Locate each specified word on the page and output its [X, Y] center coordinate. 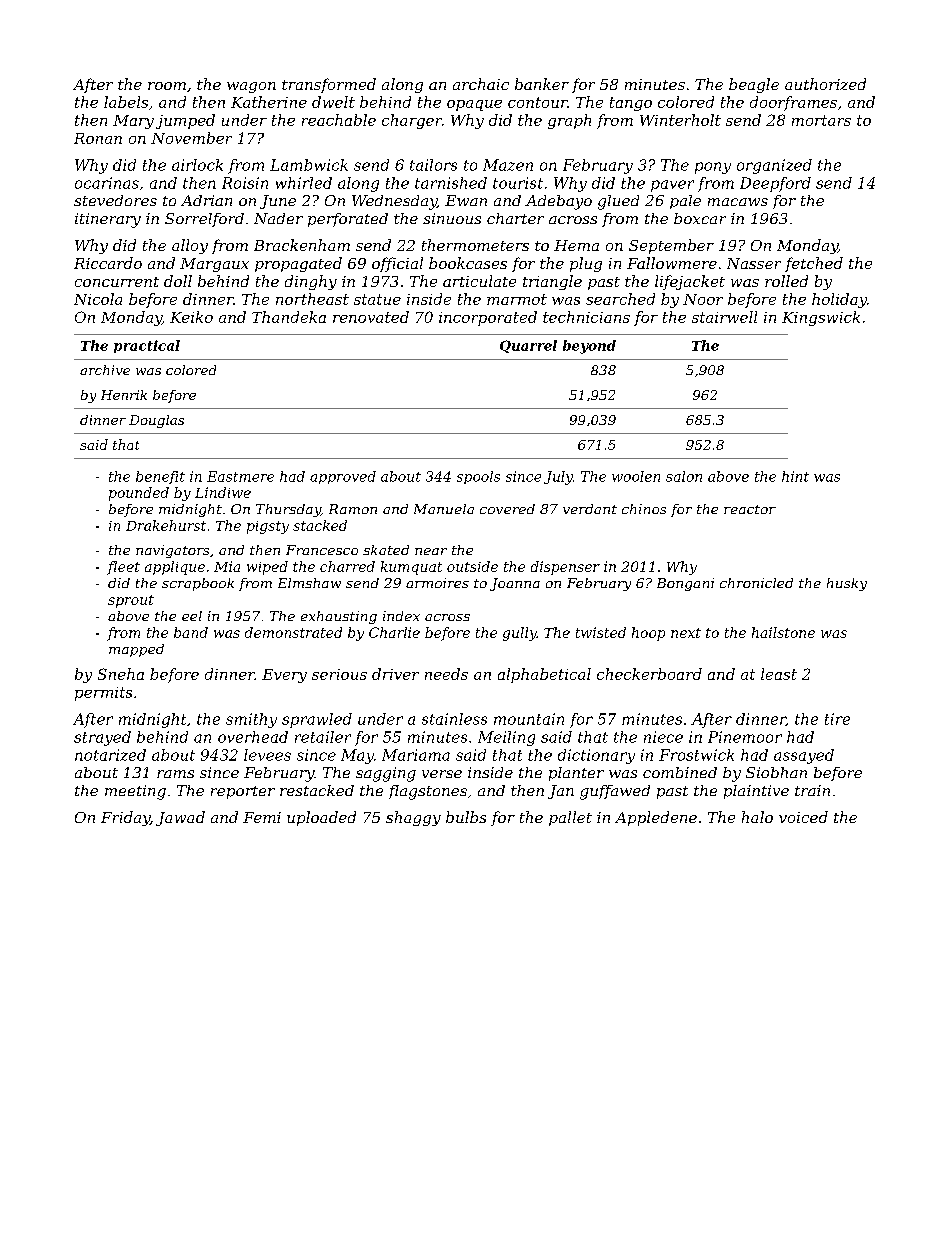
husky [847, 584]
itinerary [108, 220]
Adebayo [558, 202]
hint [795, 476]
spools [478, 477]
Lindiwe [223, 492]
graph [569, 121]
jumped [185, 121]
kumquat [411, 568]
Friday [125, 818]
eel [192, 616]
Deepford [775, 184]
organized [774, 166]
